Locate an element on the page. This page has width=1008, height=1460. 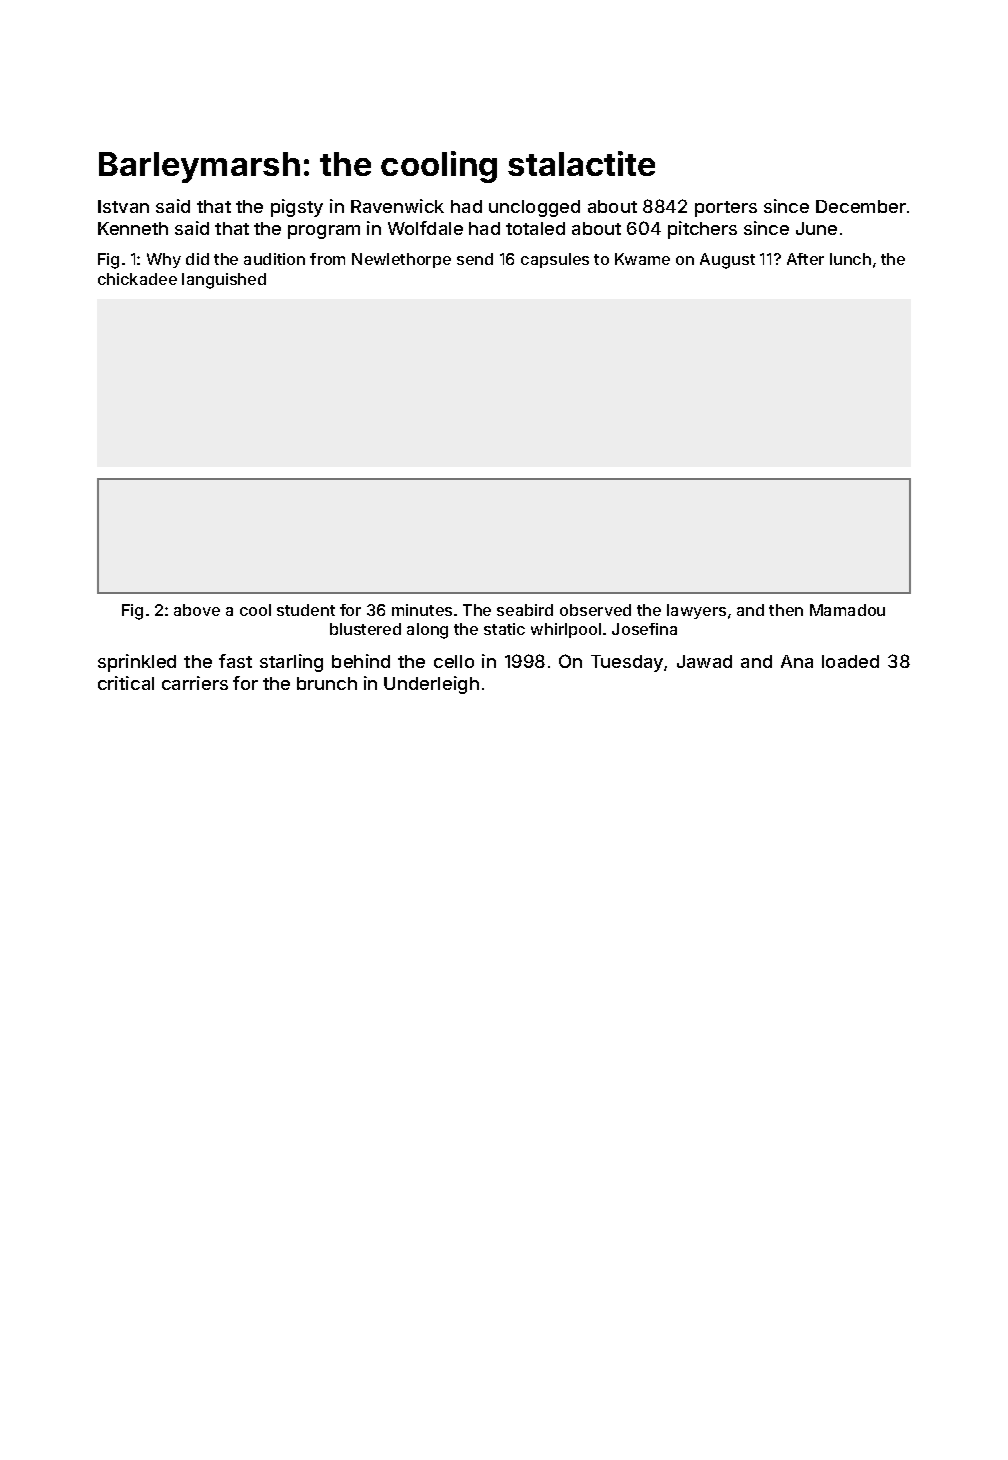
Kwame is located at coordinates (642, 259).
